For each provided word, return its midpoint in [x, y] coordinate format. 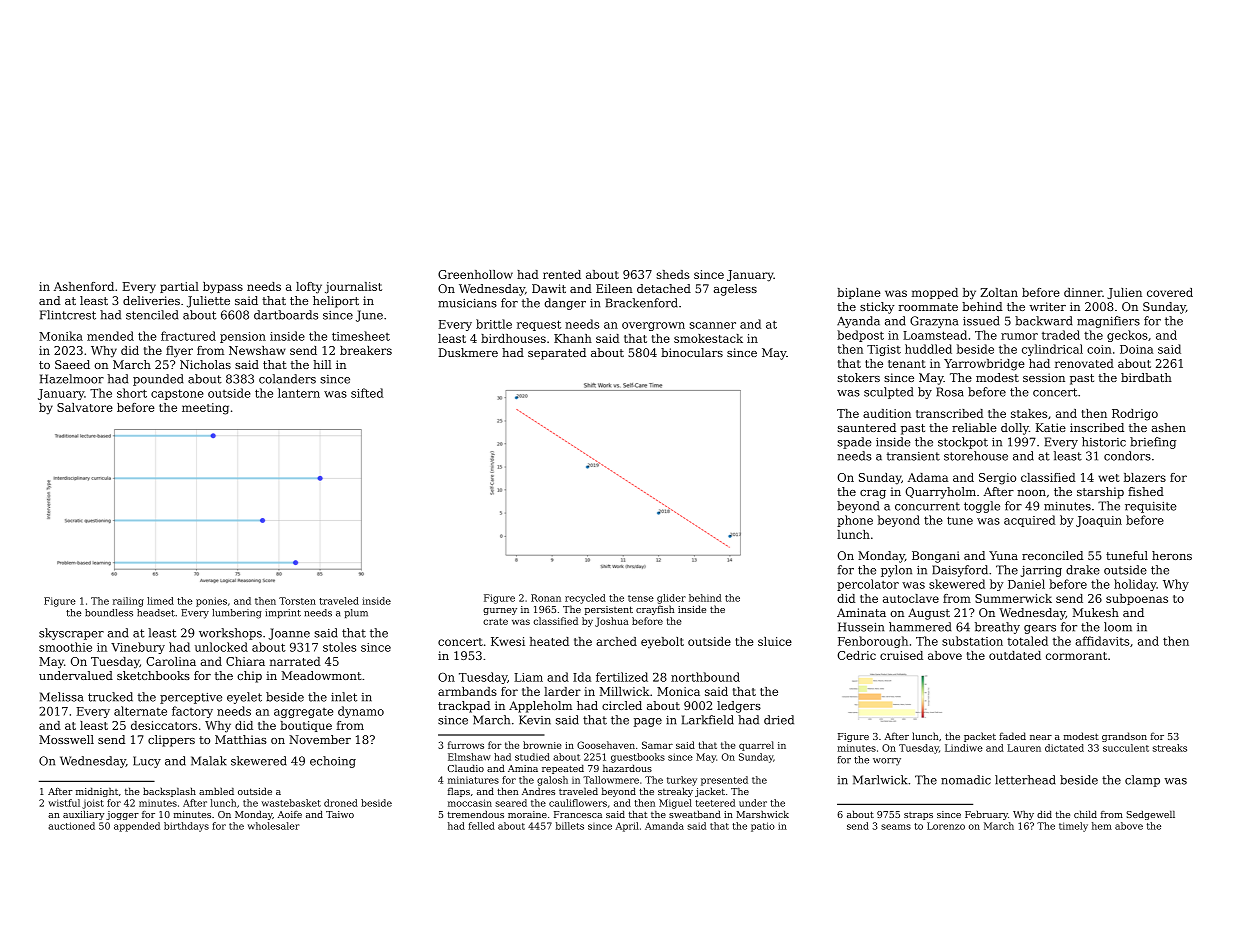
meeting [205, 409]
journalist [353, 288]
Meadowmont [322, 675]
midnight [97, 792]
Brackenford [642, 303]
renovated [1084, 363]
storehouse [976, 456]
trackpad [464, 707]
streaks [1170, 748]
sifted [367, 393]
